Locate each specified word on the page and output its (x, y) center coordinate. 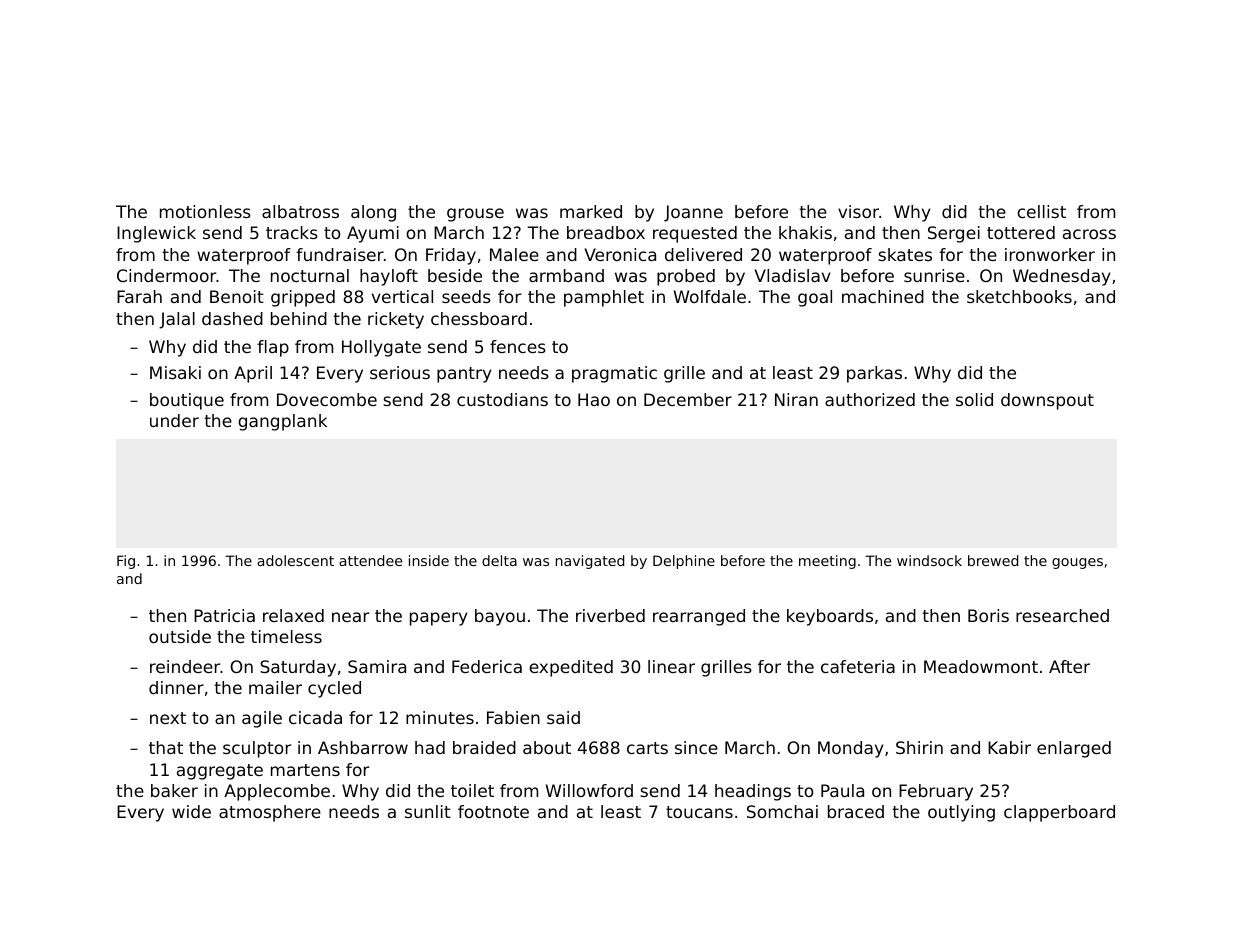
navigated (590, 562)
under (174, 420)
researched (1062, 615)
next (168, 718)
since (696, 747)
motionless (205, 211)
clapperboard (1059, 813)
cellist (1041, 211)
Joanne (693, 213)
